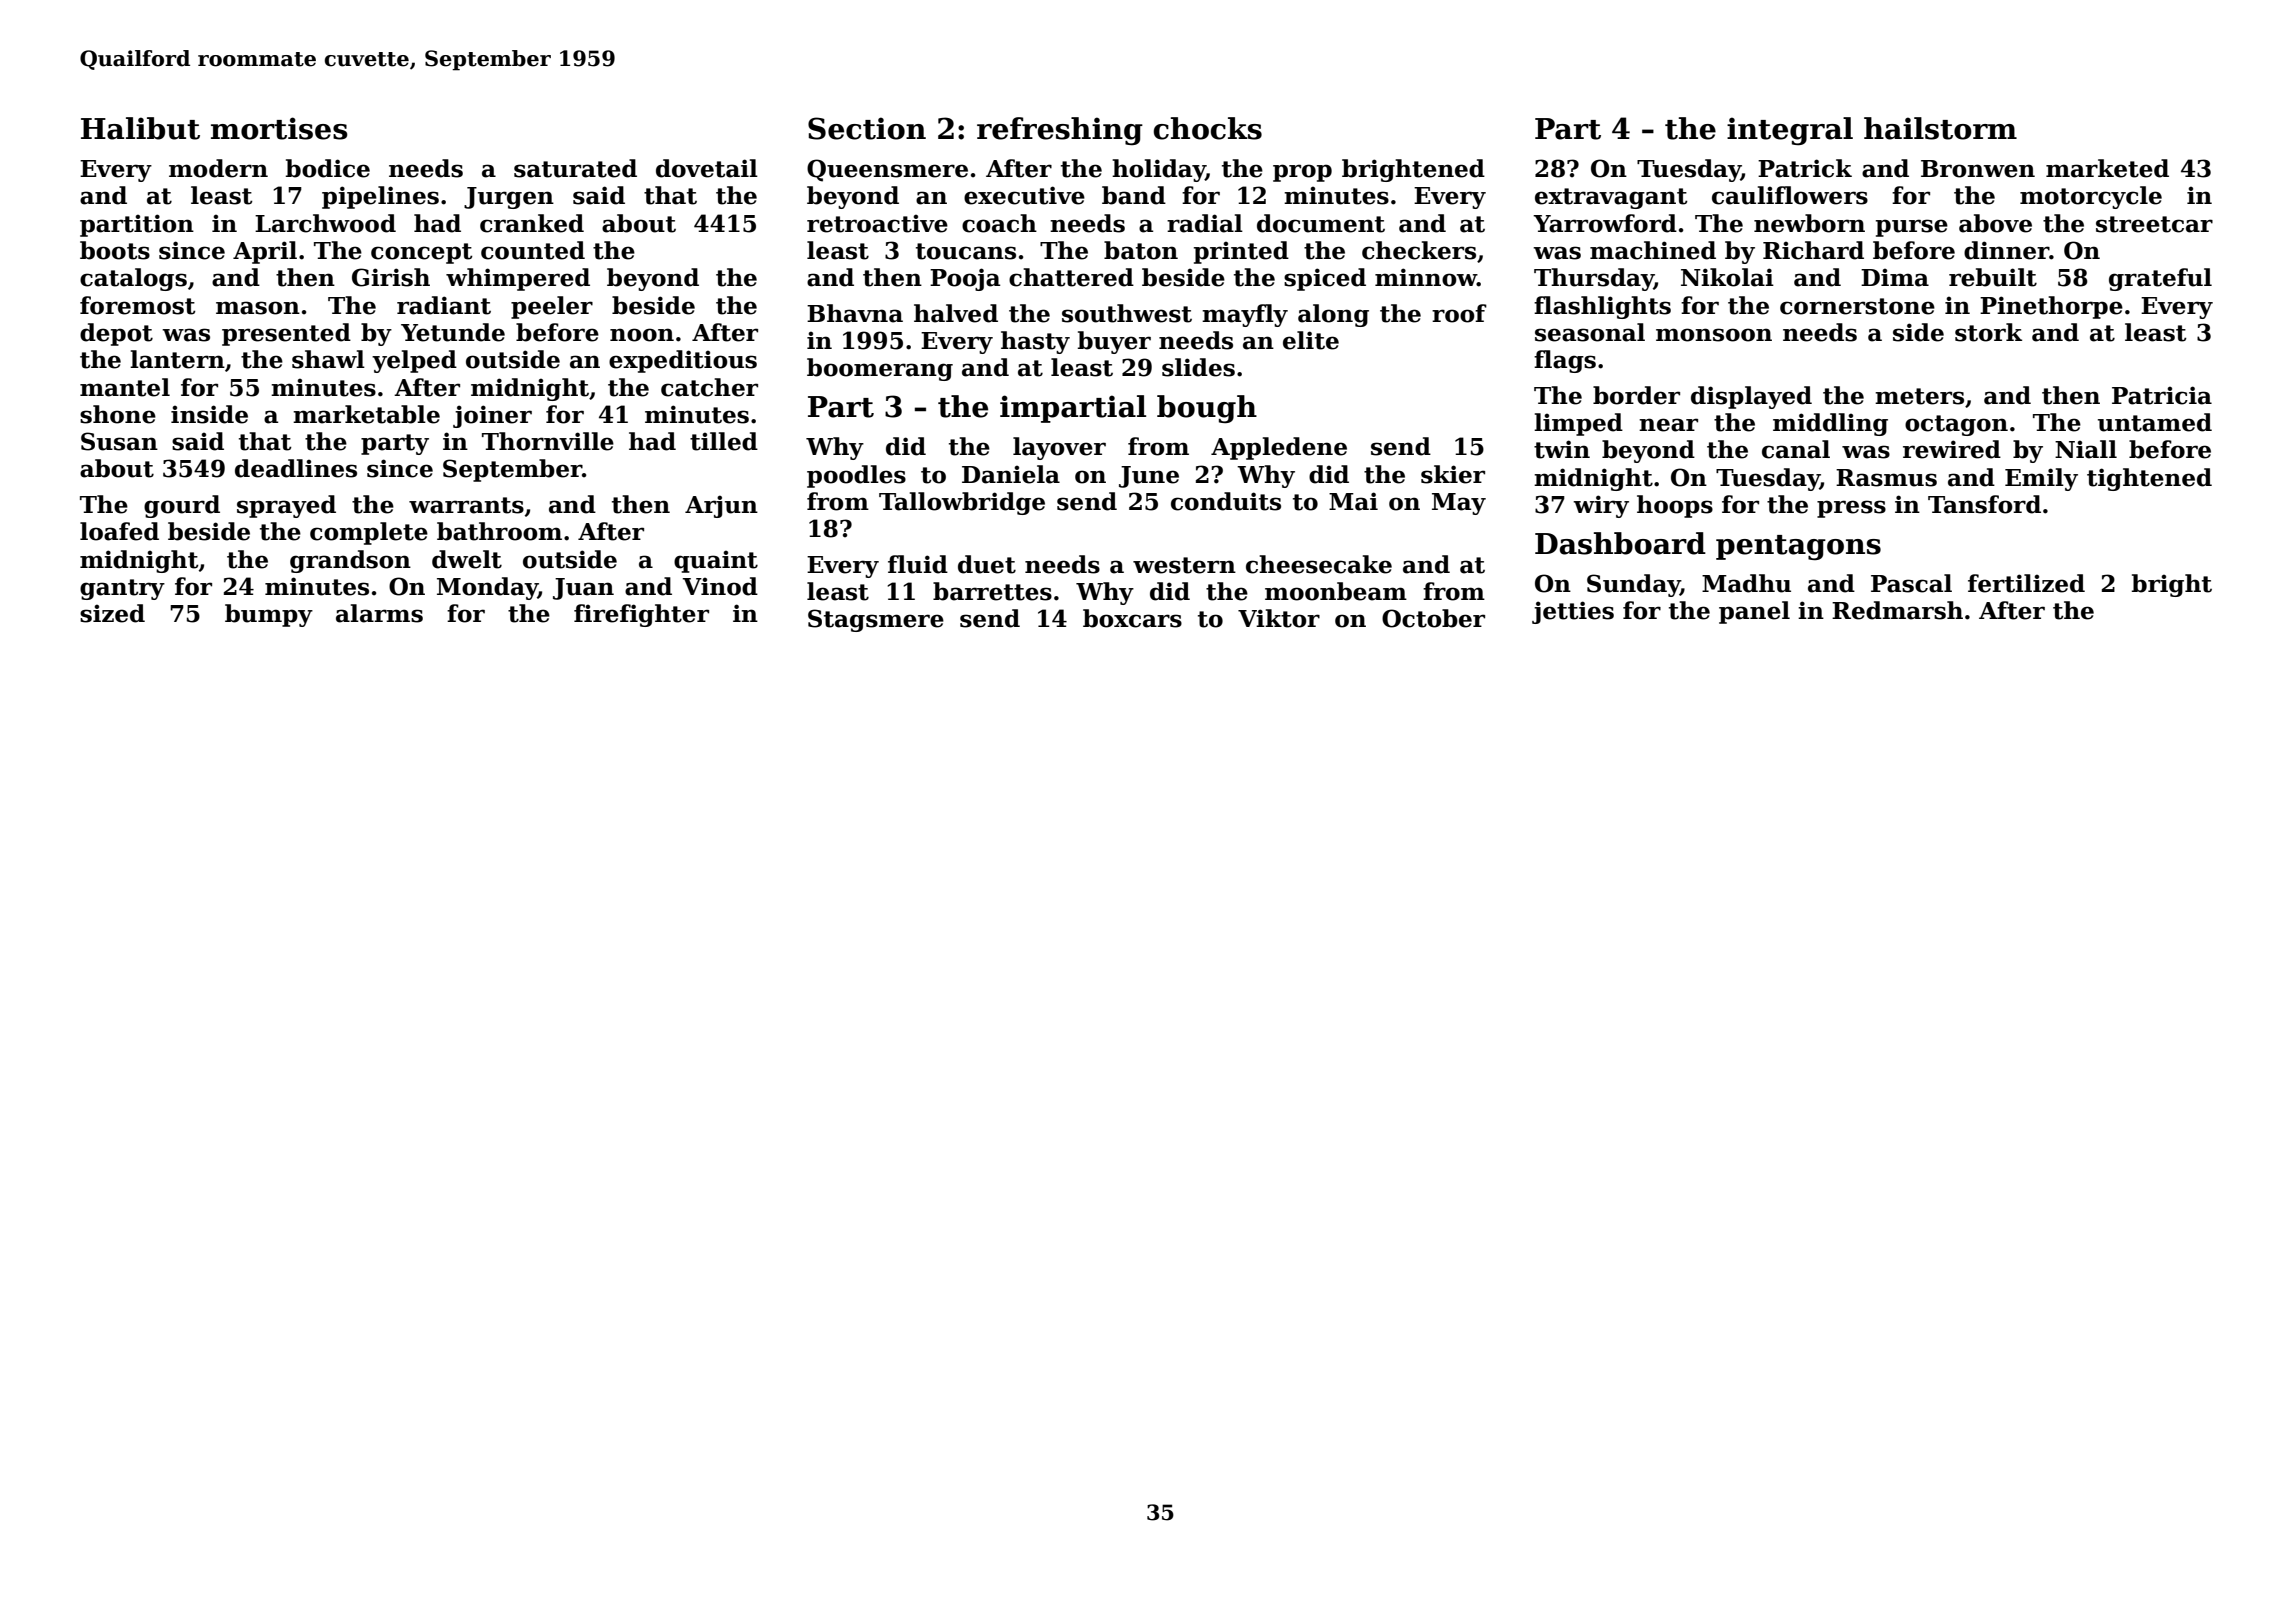 The image size is (2292, 1620). Describe the element at coordinates (269, 615) in the screenshot. I see `bumpy` at that location.
